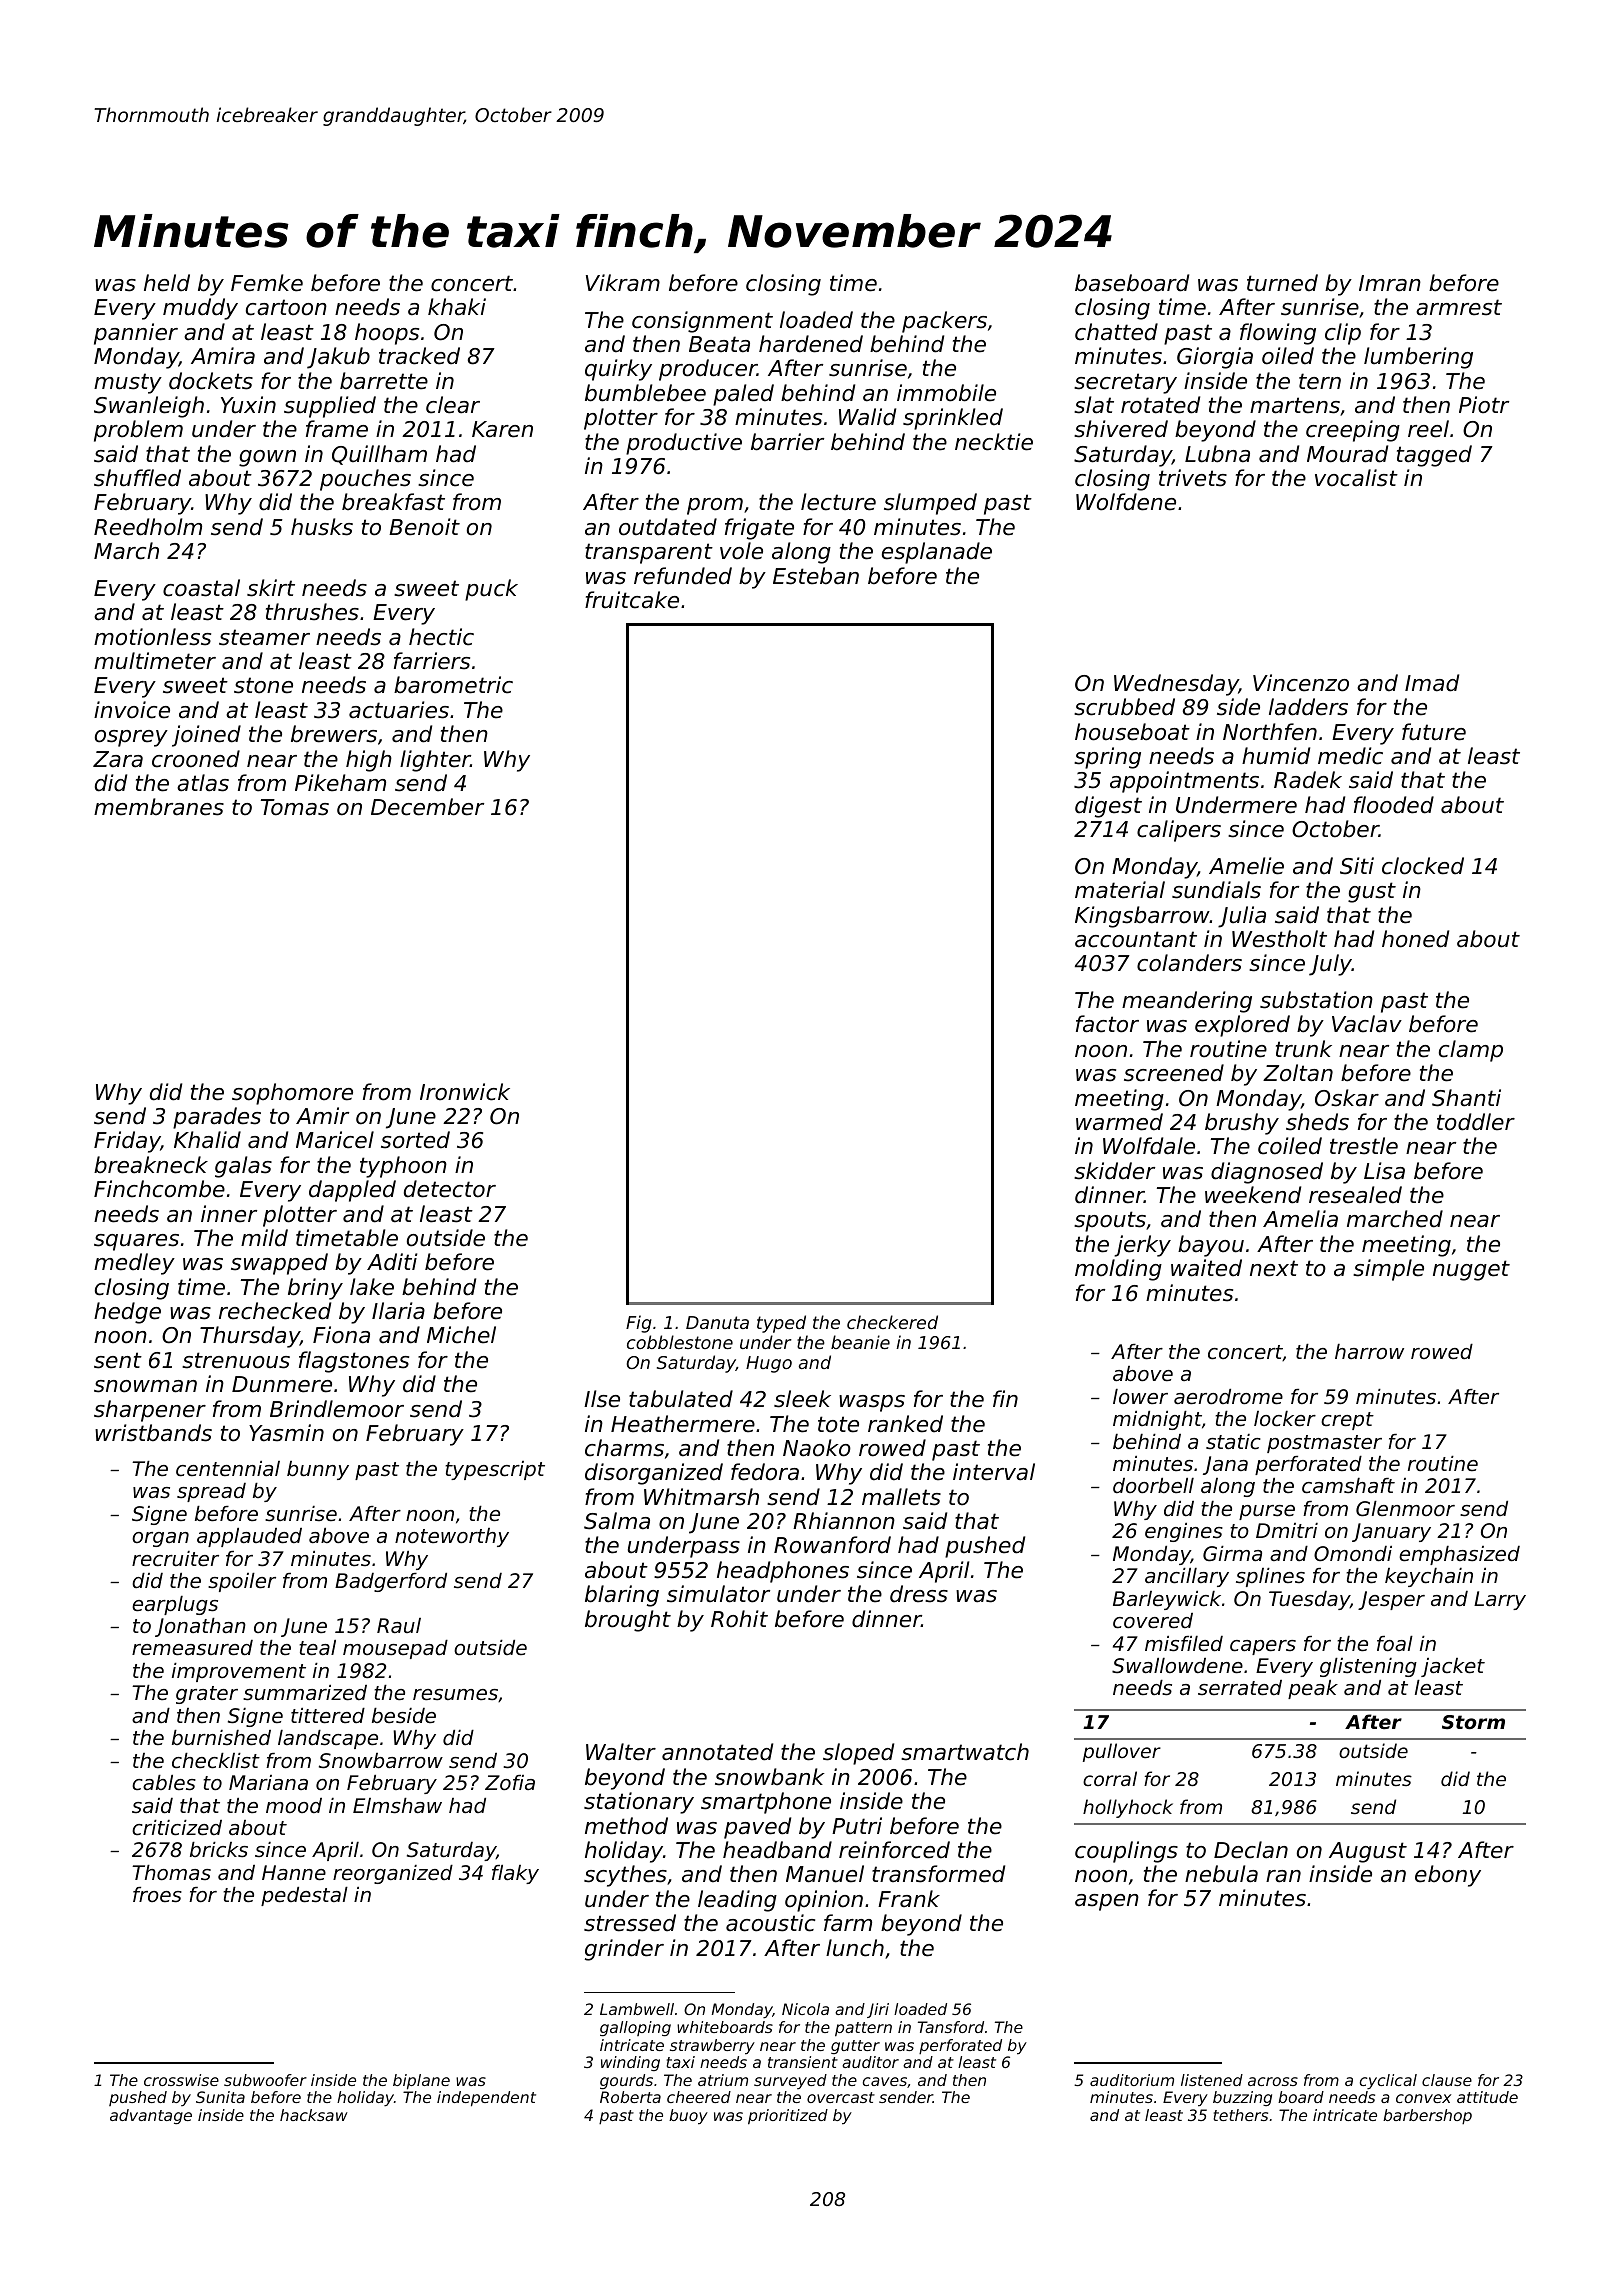  What do you see at coordinates (623, 283) in the image?
I see `Vikram` at bounding box center [623, 283].
